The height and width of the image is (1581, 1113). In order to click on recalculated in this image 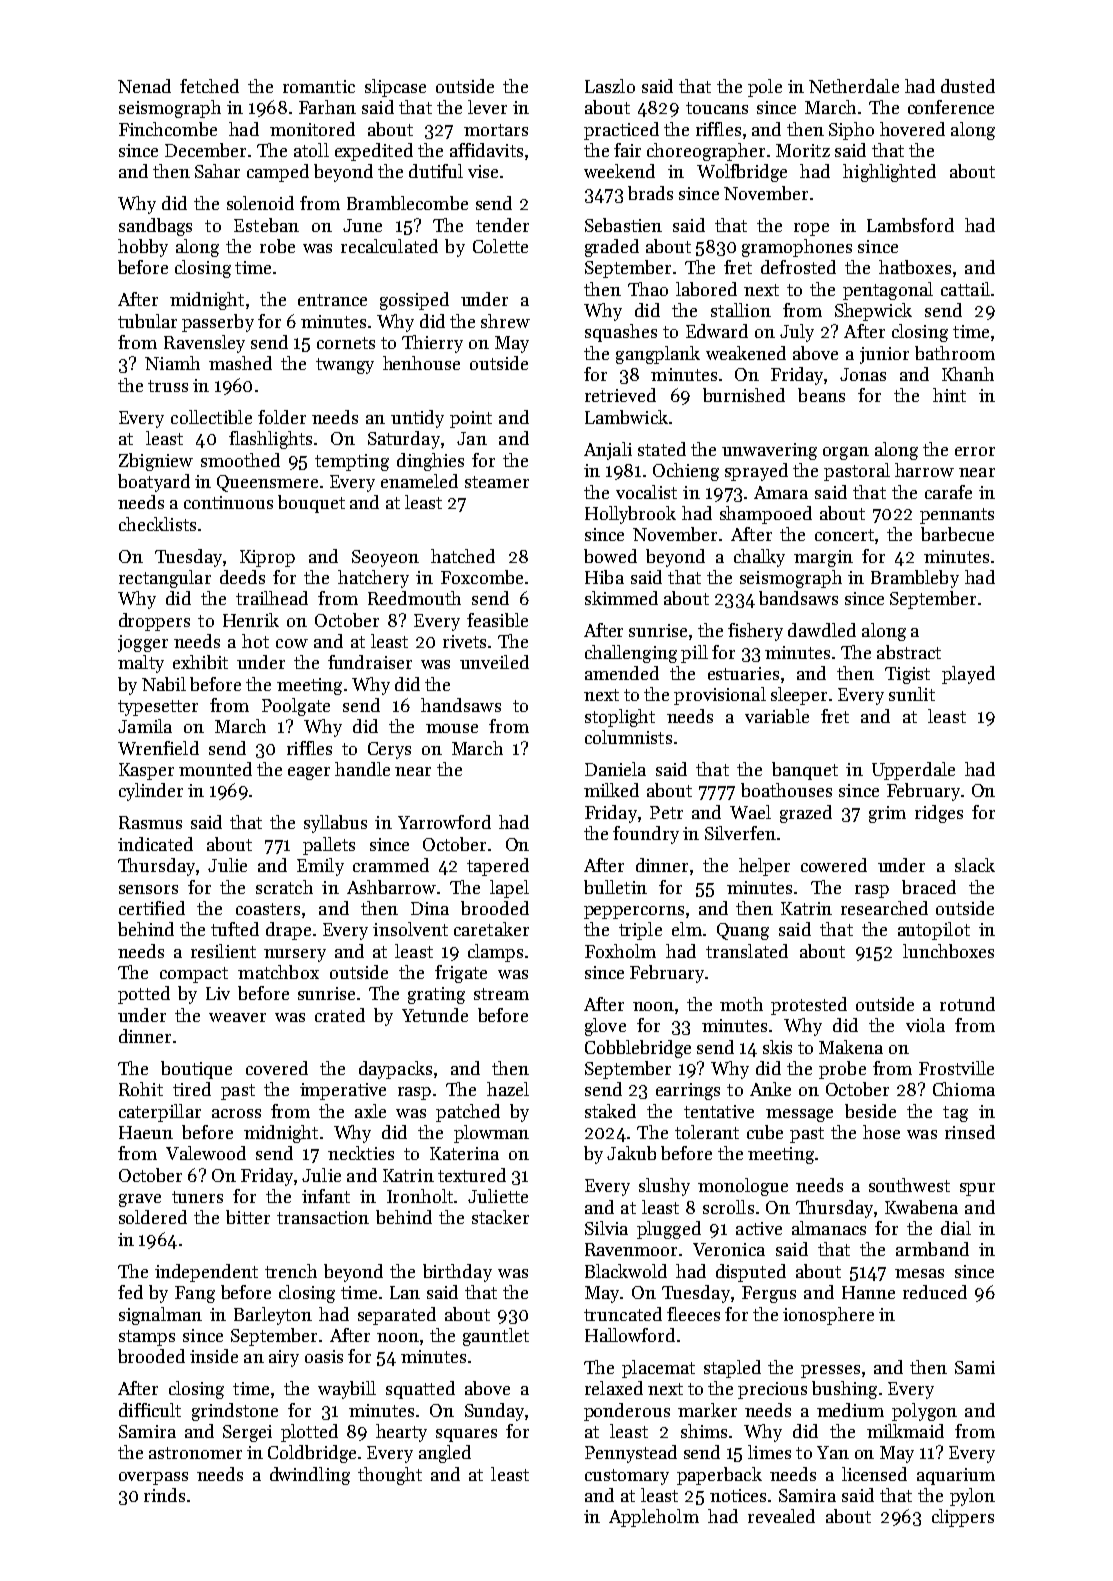, I will do `click(389, 246)`.
